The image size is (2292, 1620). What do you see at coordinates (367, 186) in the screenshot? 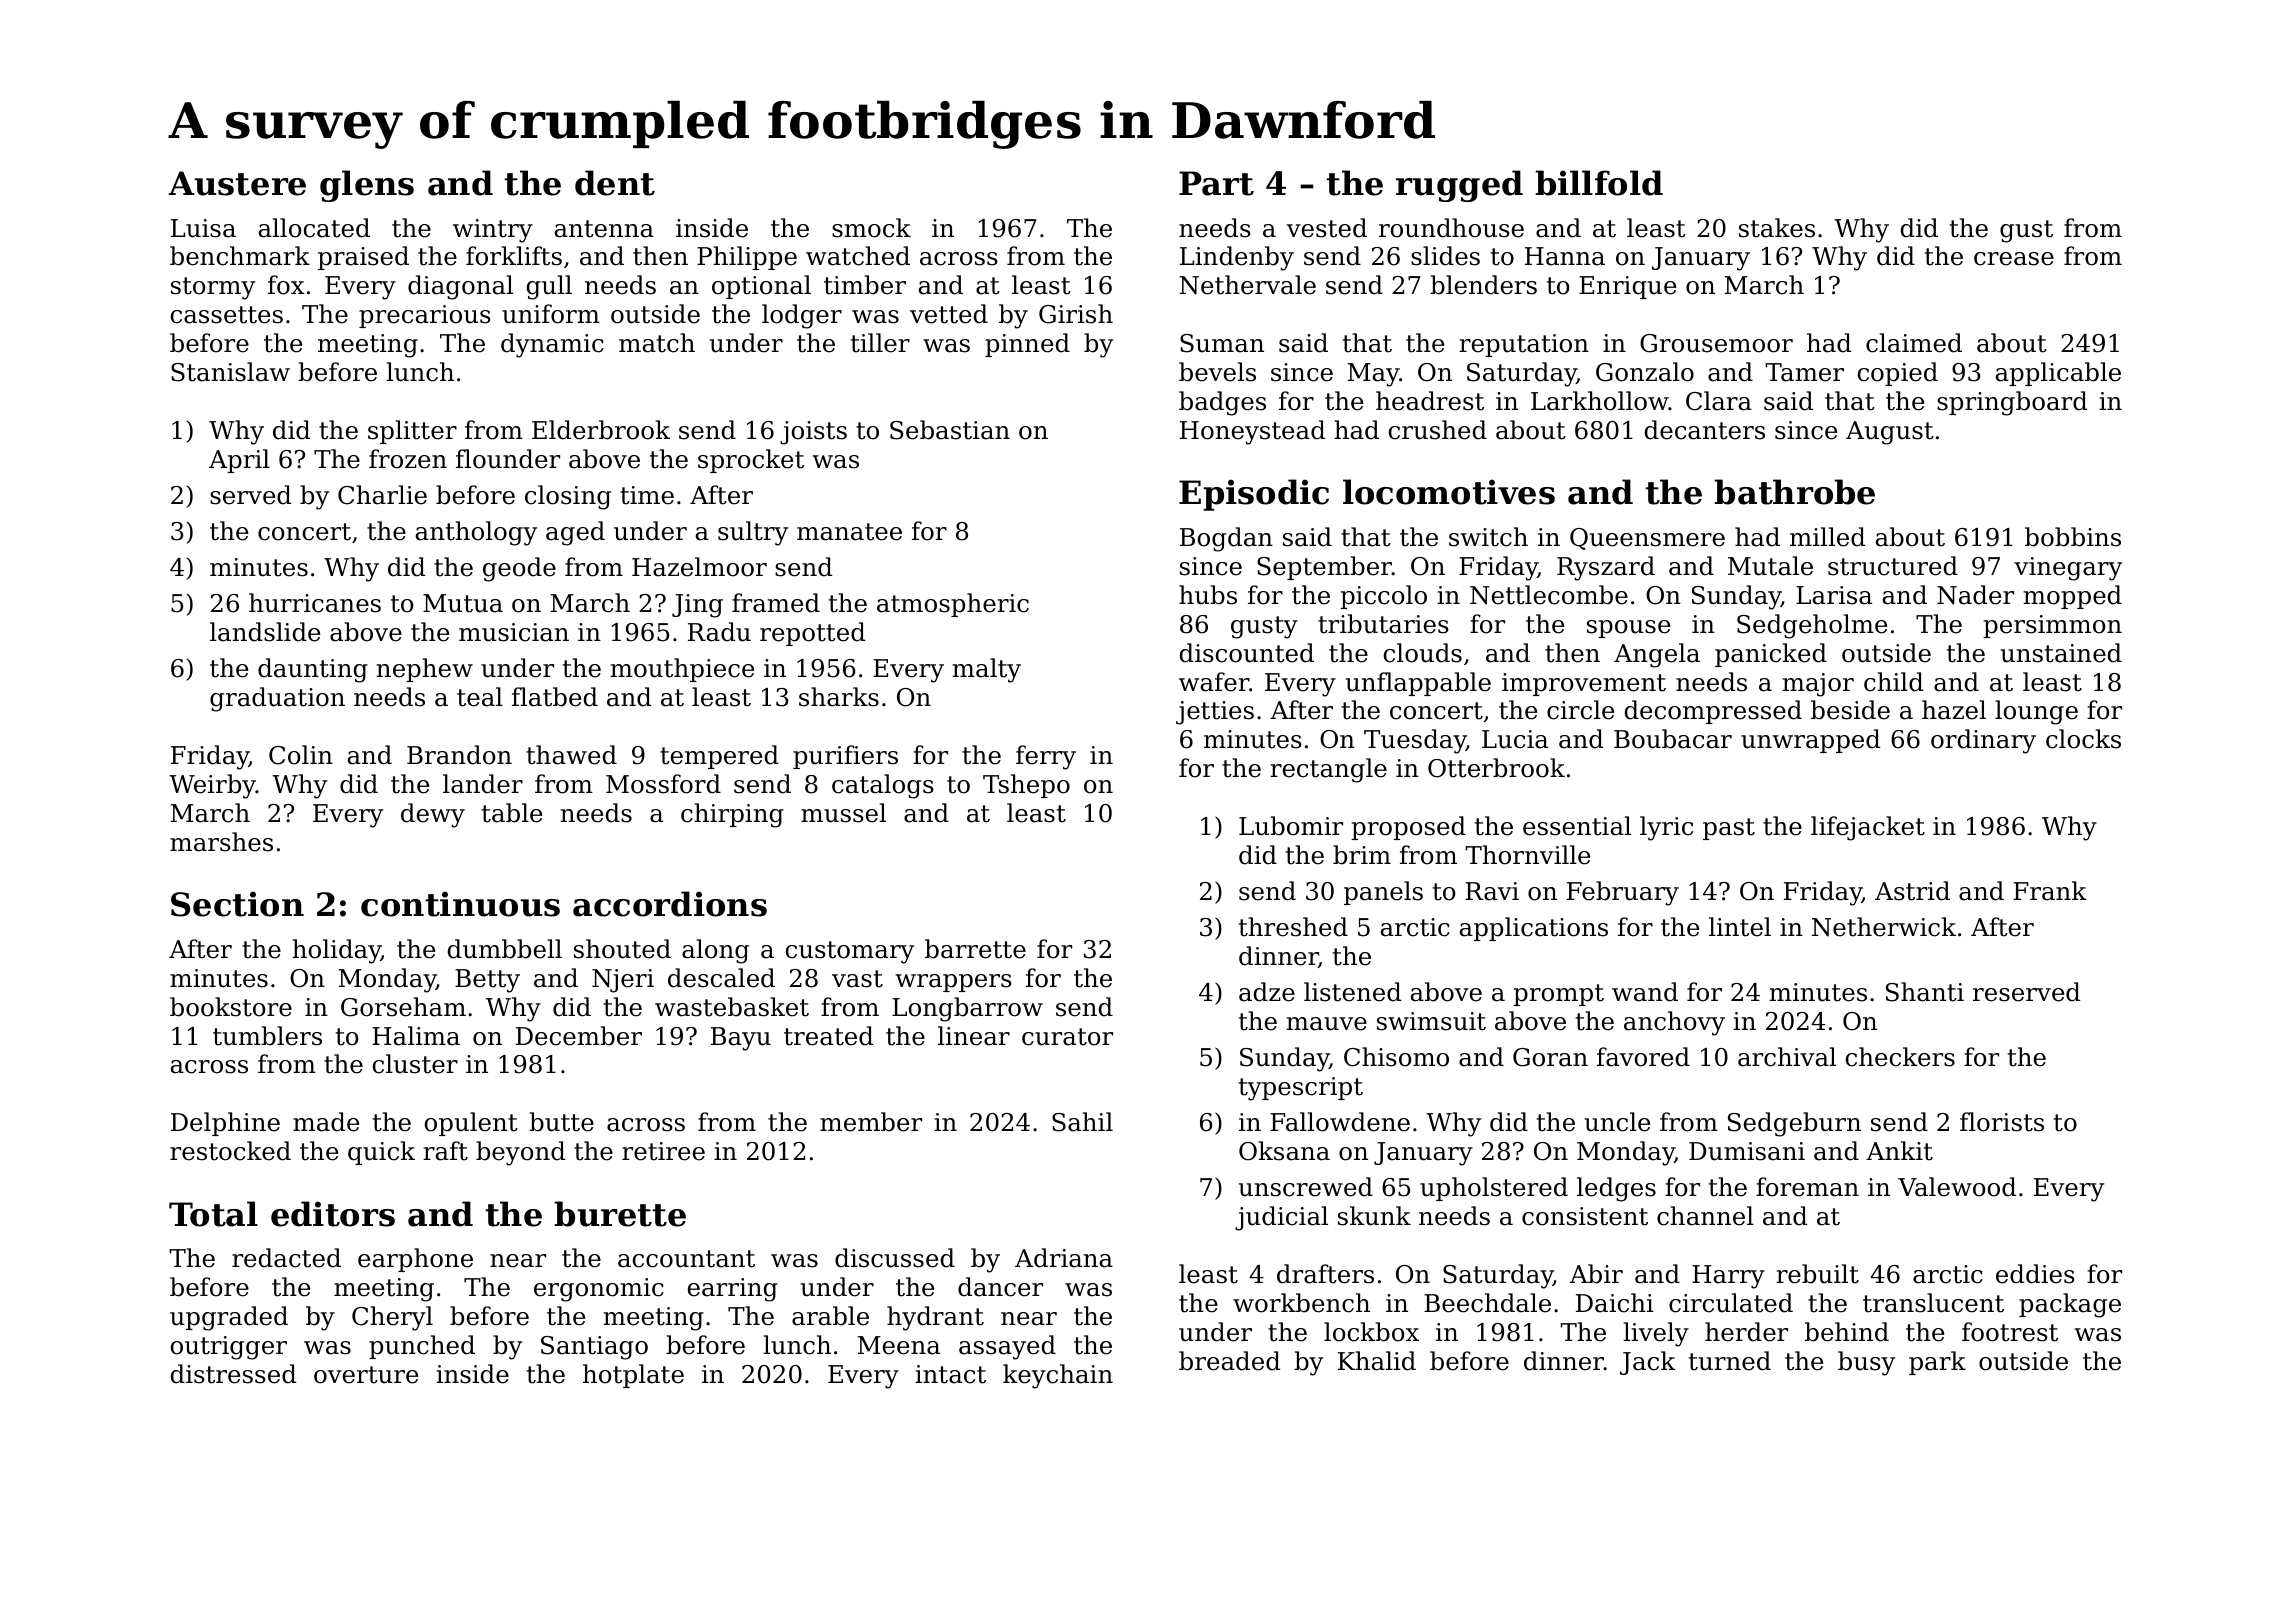
I see `glens` at bounding box center [367, 186].
